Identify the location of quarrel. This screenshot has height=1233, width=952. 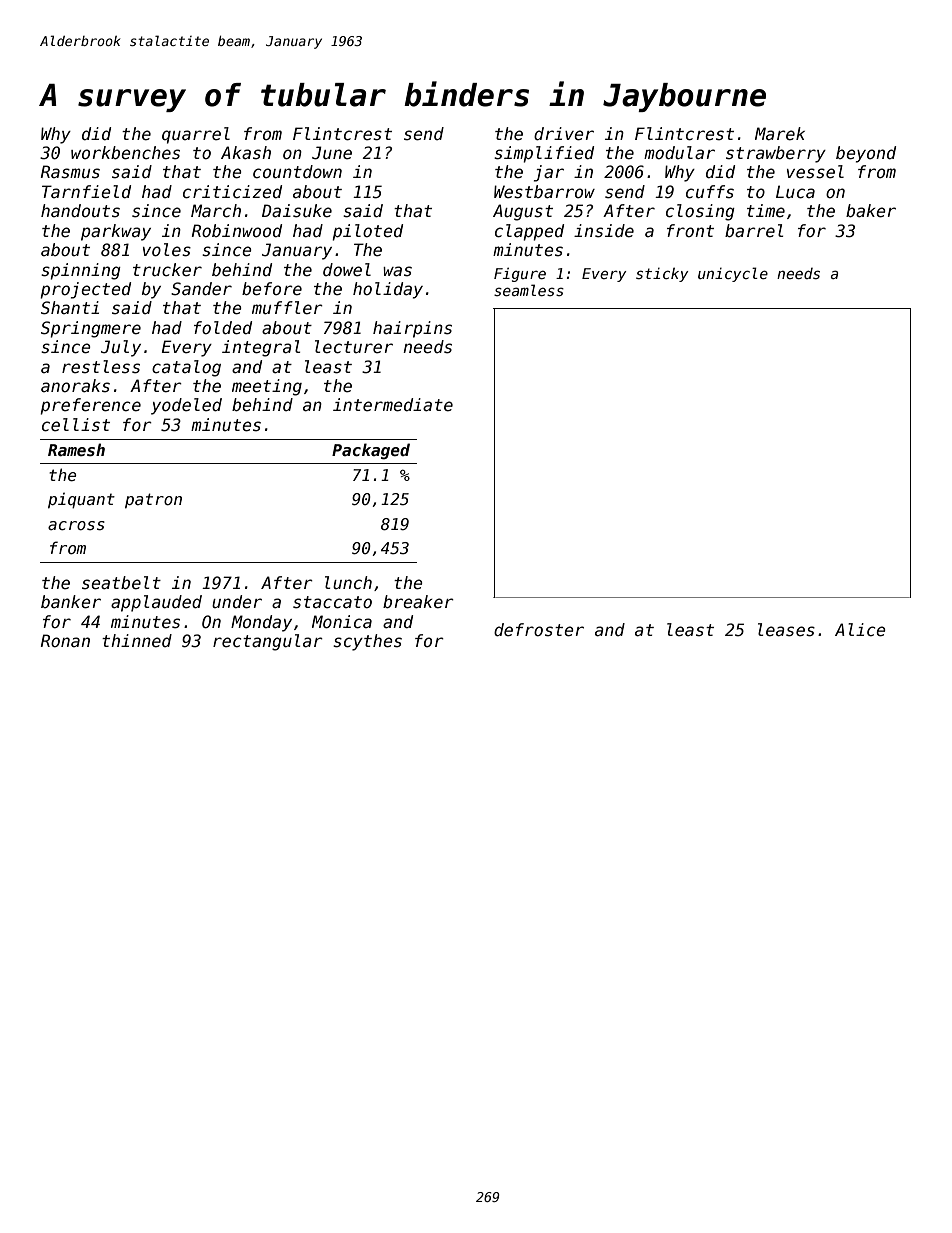
(196, 135).
